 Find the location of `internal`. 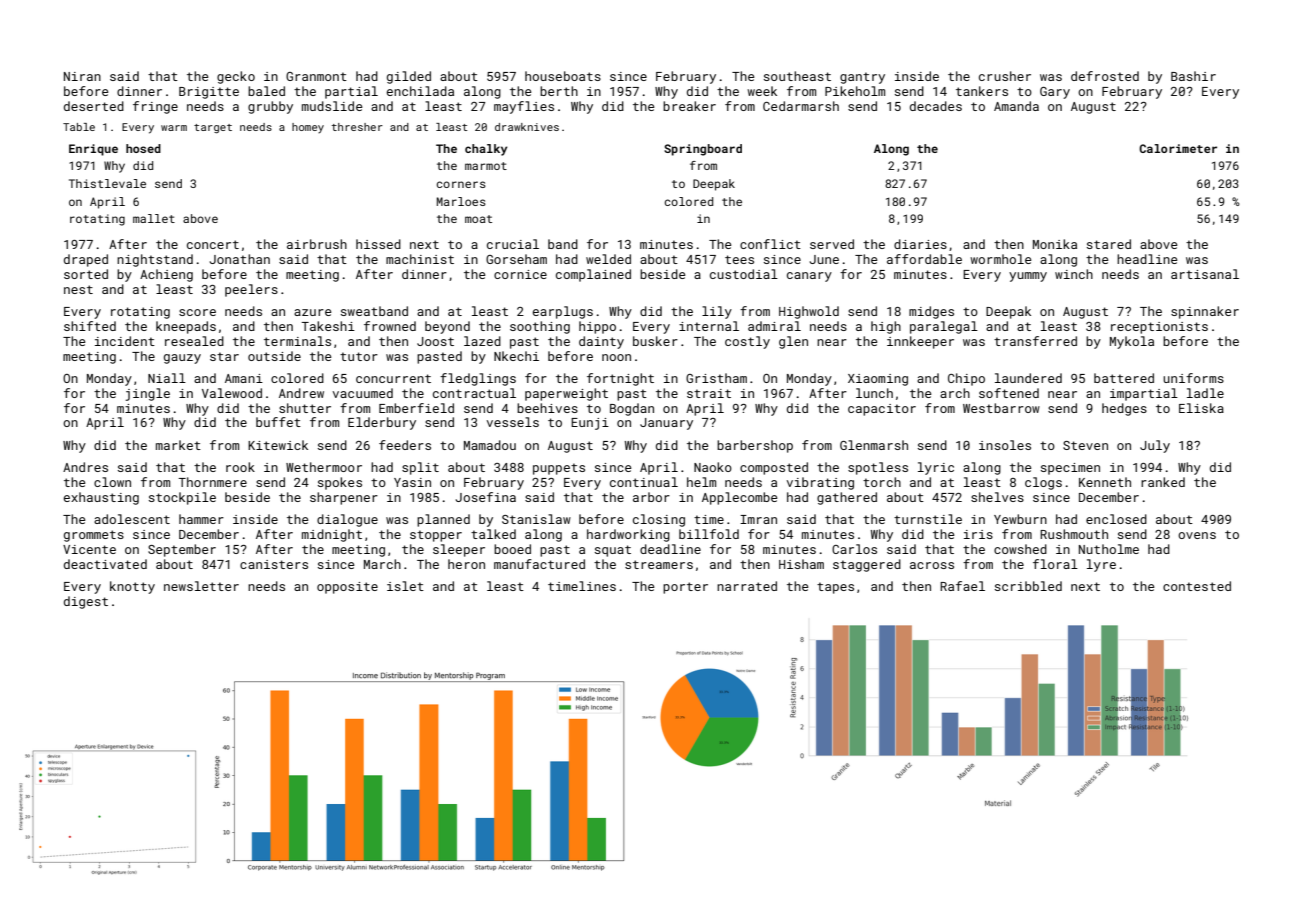

internal is located at coordinates (709, 326).
